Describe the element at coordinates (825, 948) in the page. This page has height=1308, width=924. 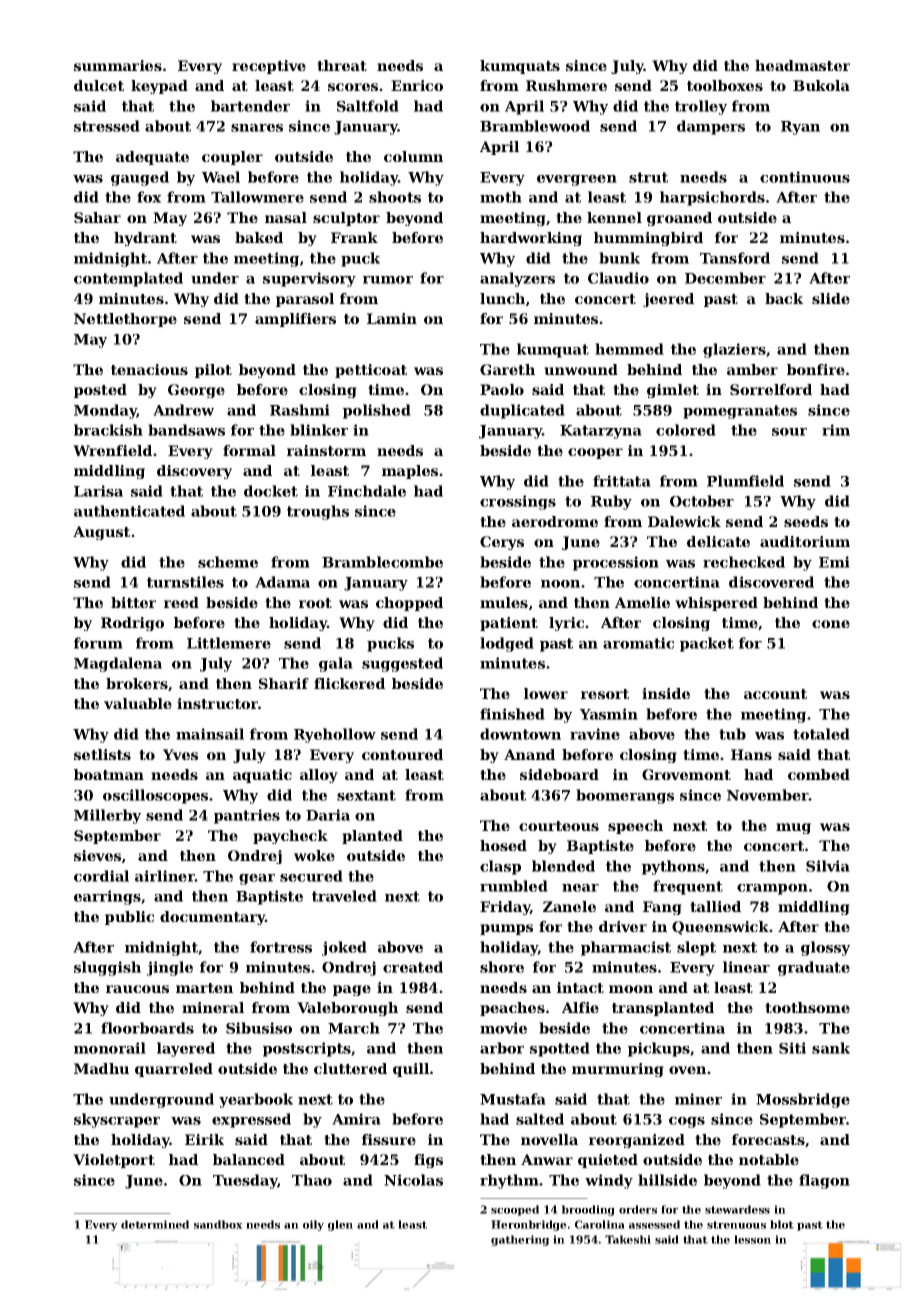
I see `glossy` at that location.
